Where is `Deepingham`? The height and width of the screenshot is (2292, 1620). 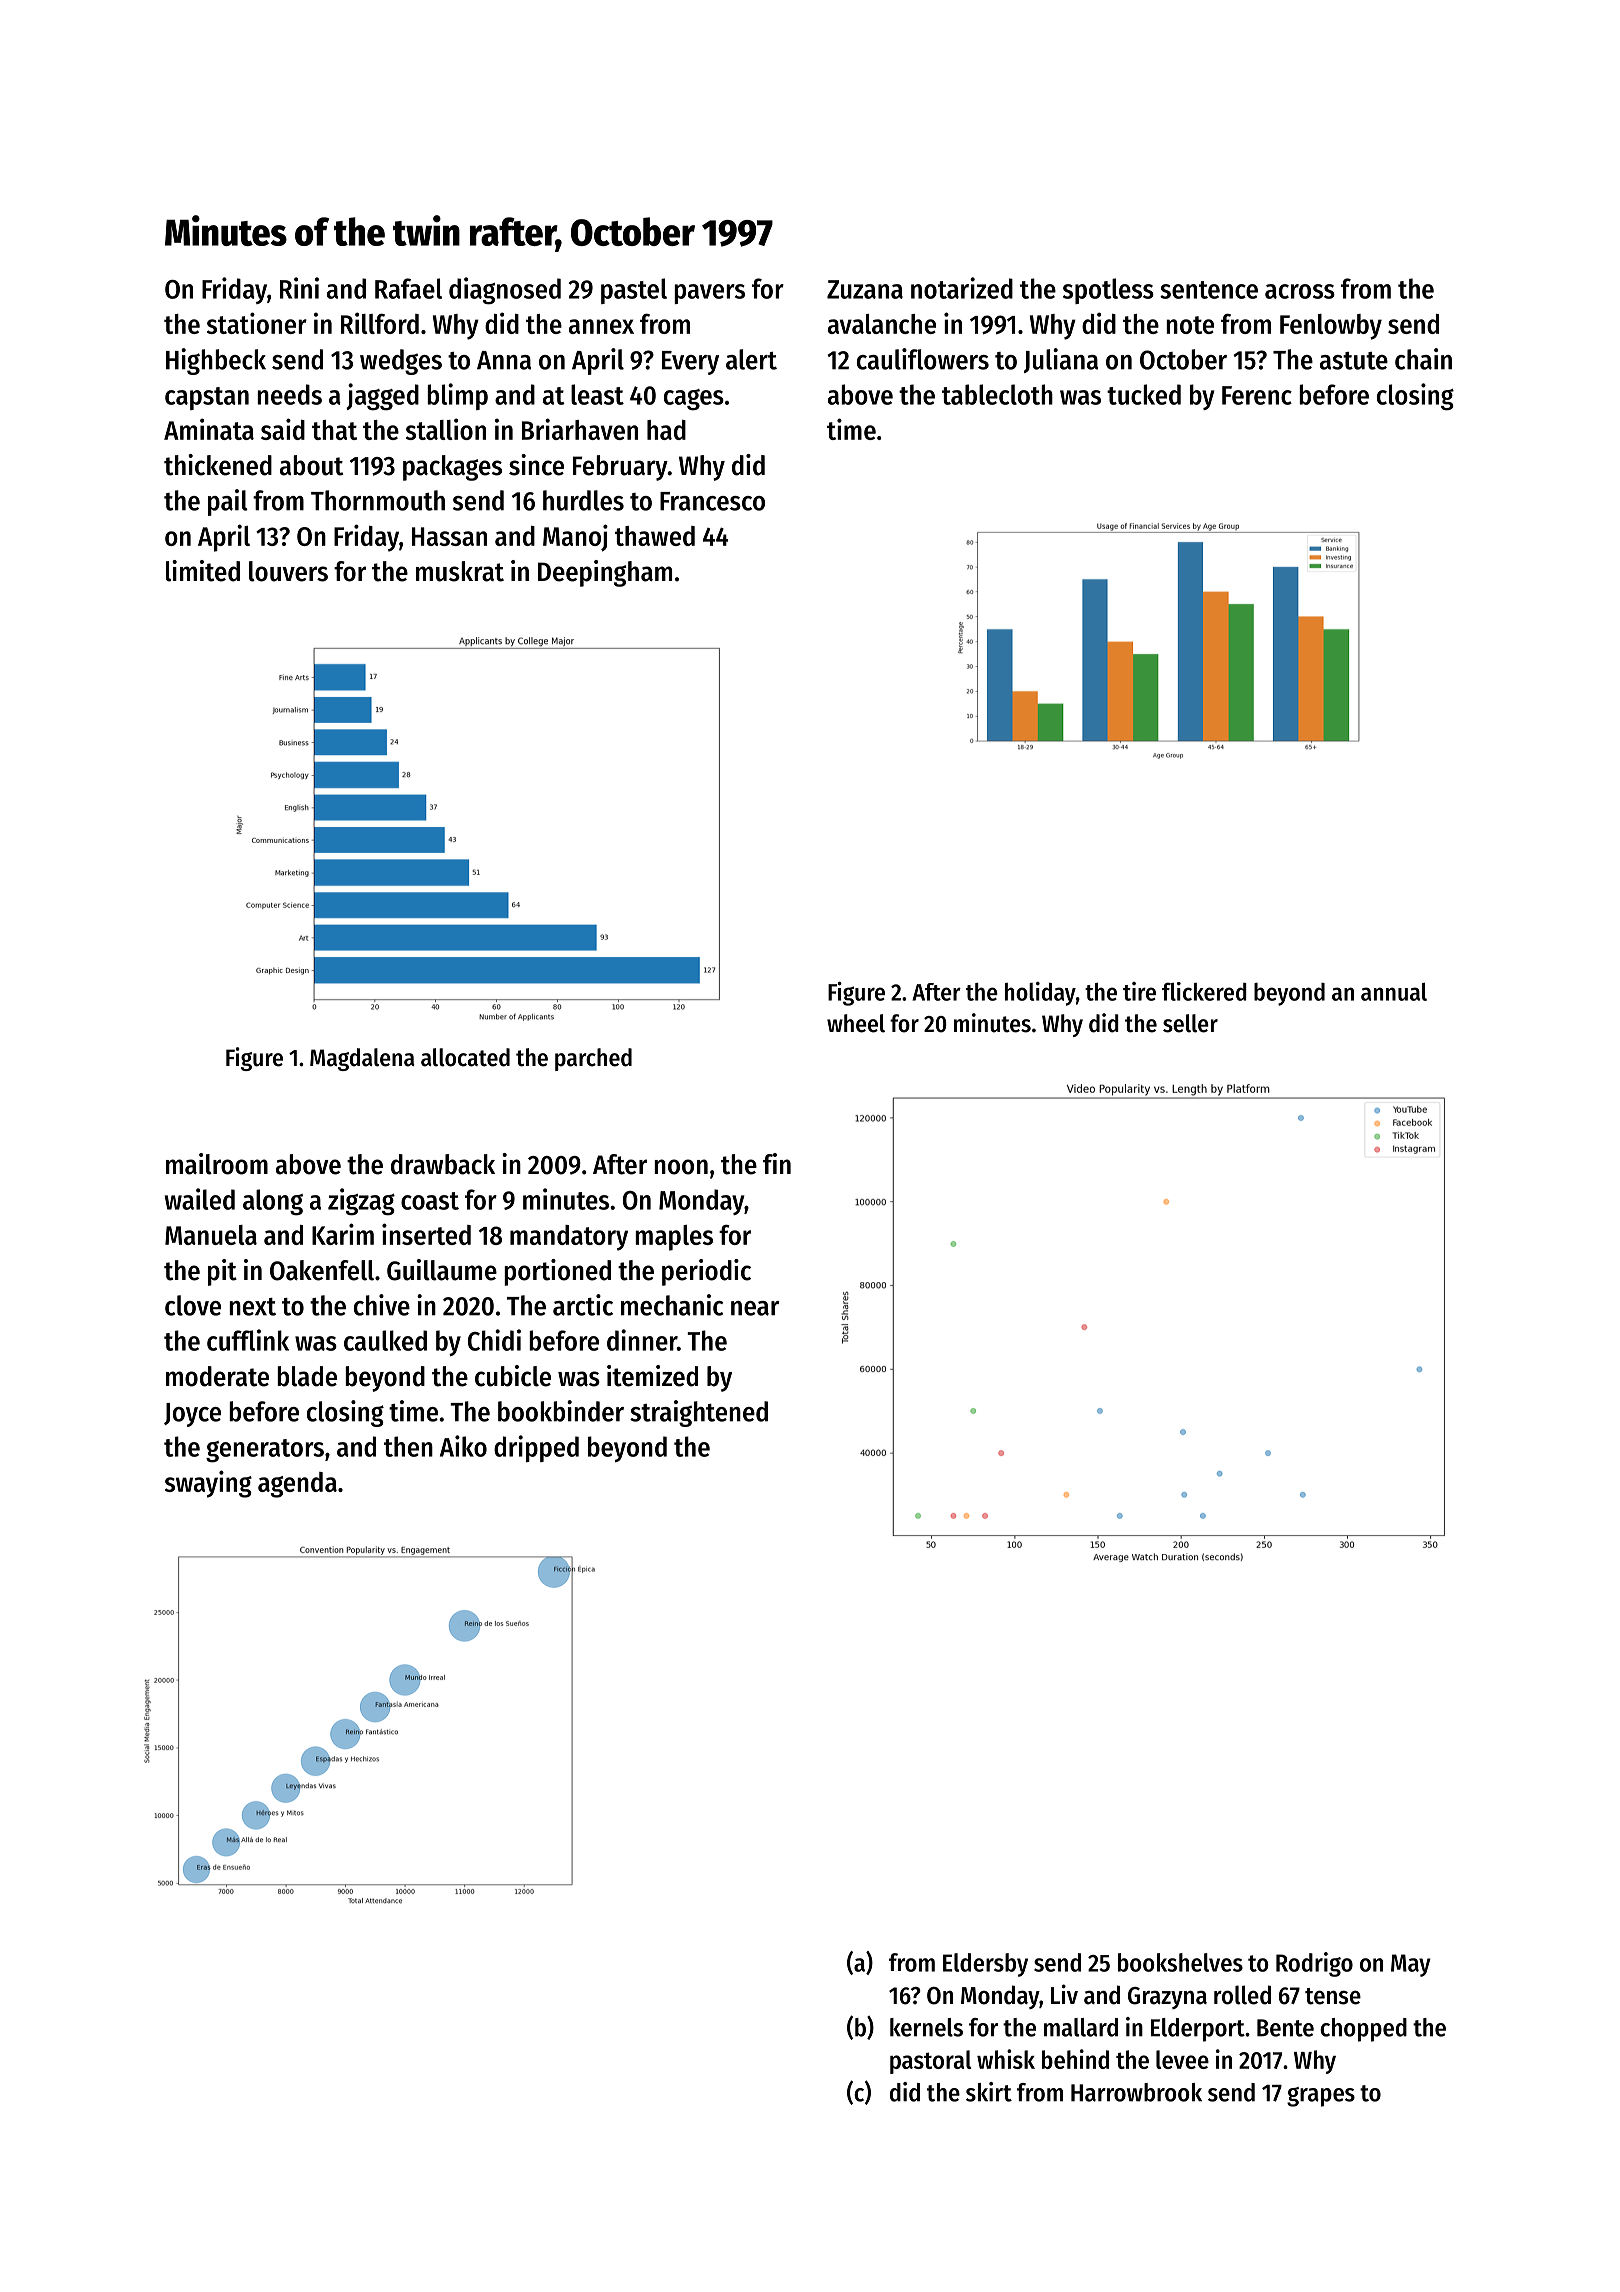
Deepingham is located at coordinates (605, 573).
